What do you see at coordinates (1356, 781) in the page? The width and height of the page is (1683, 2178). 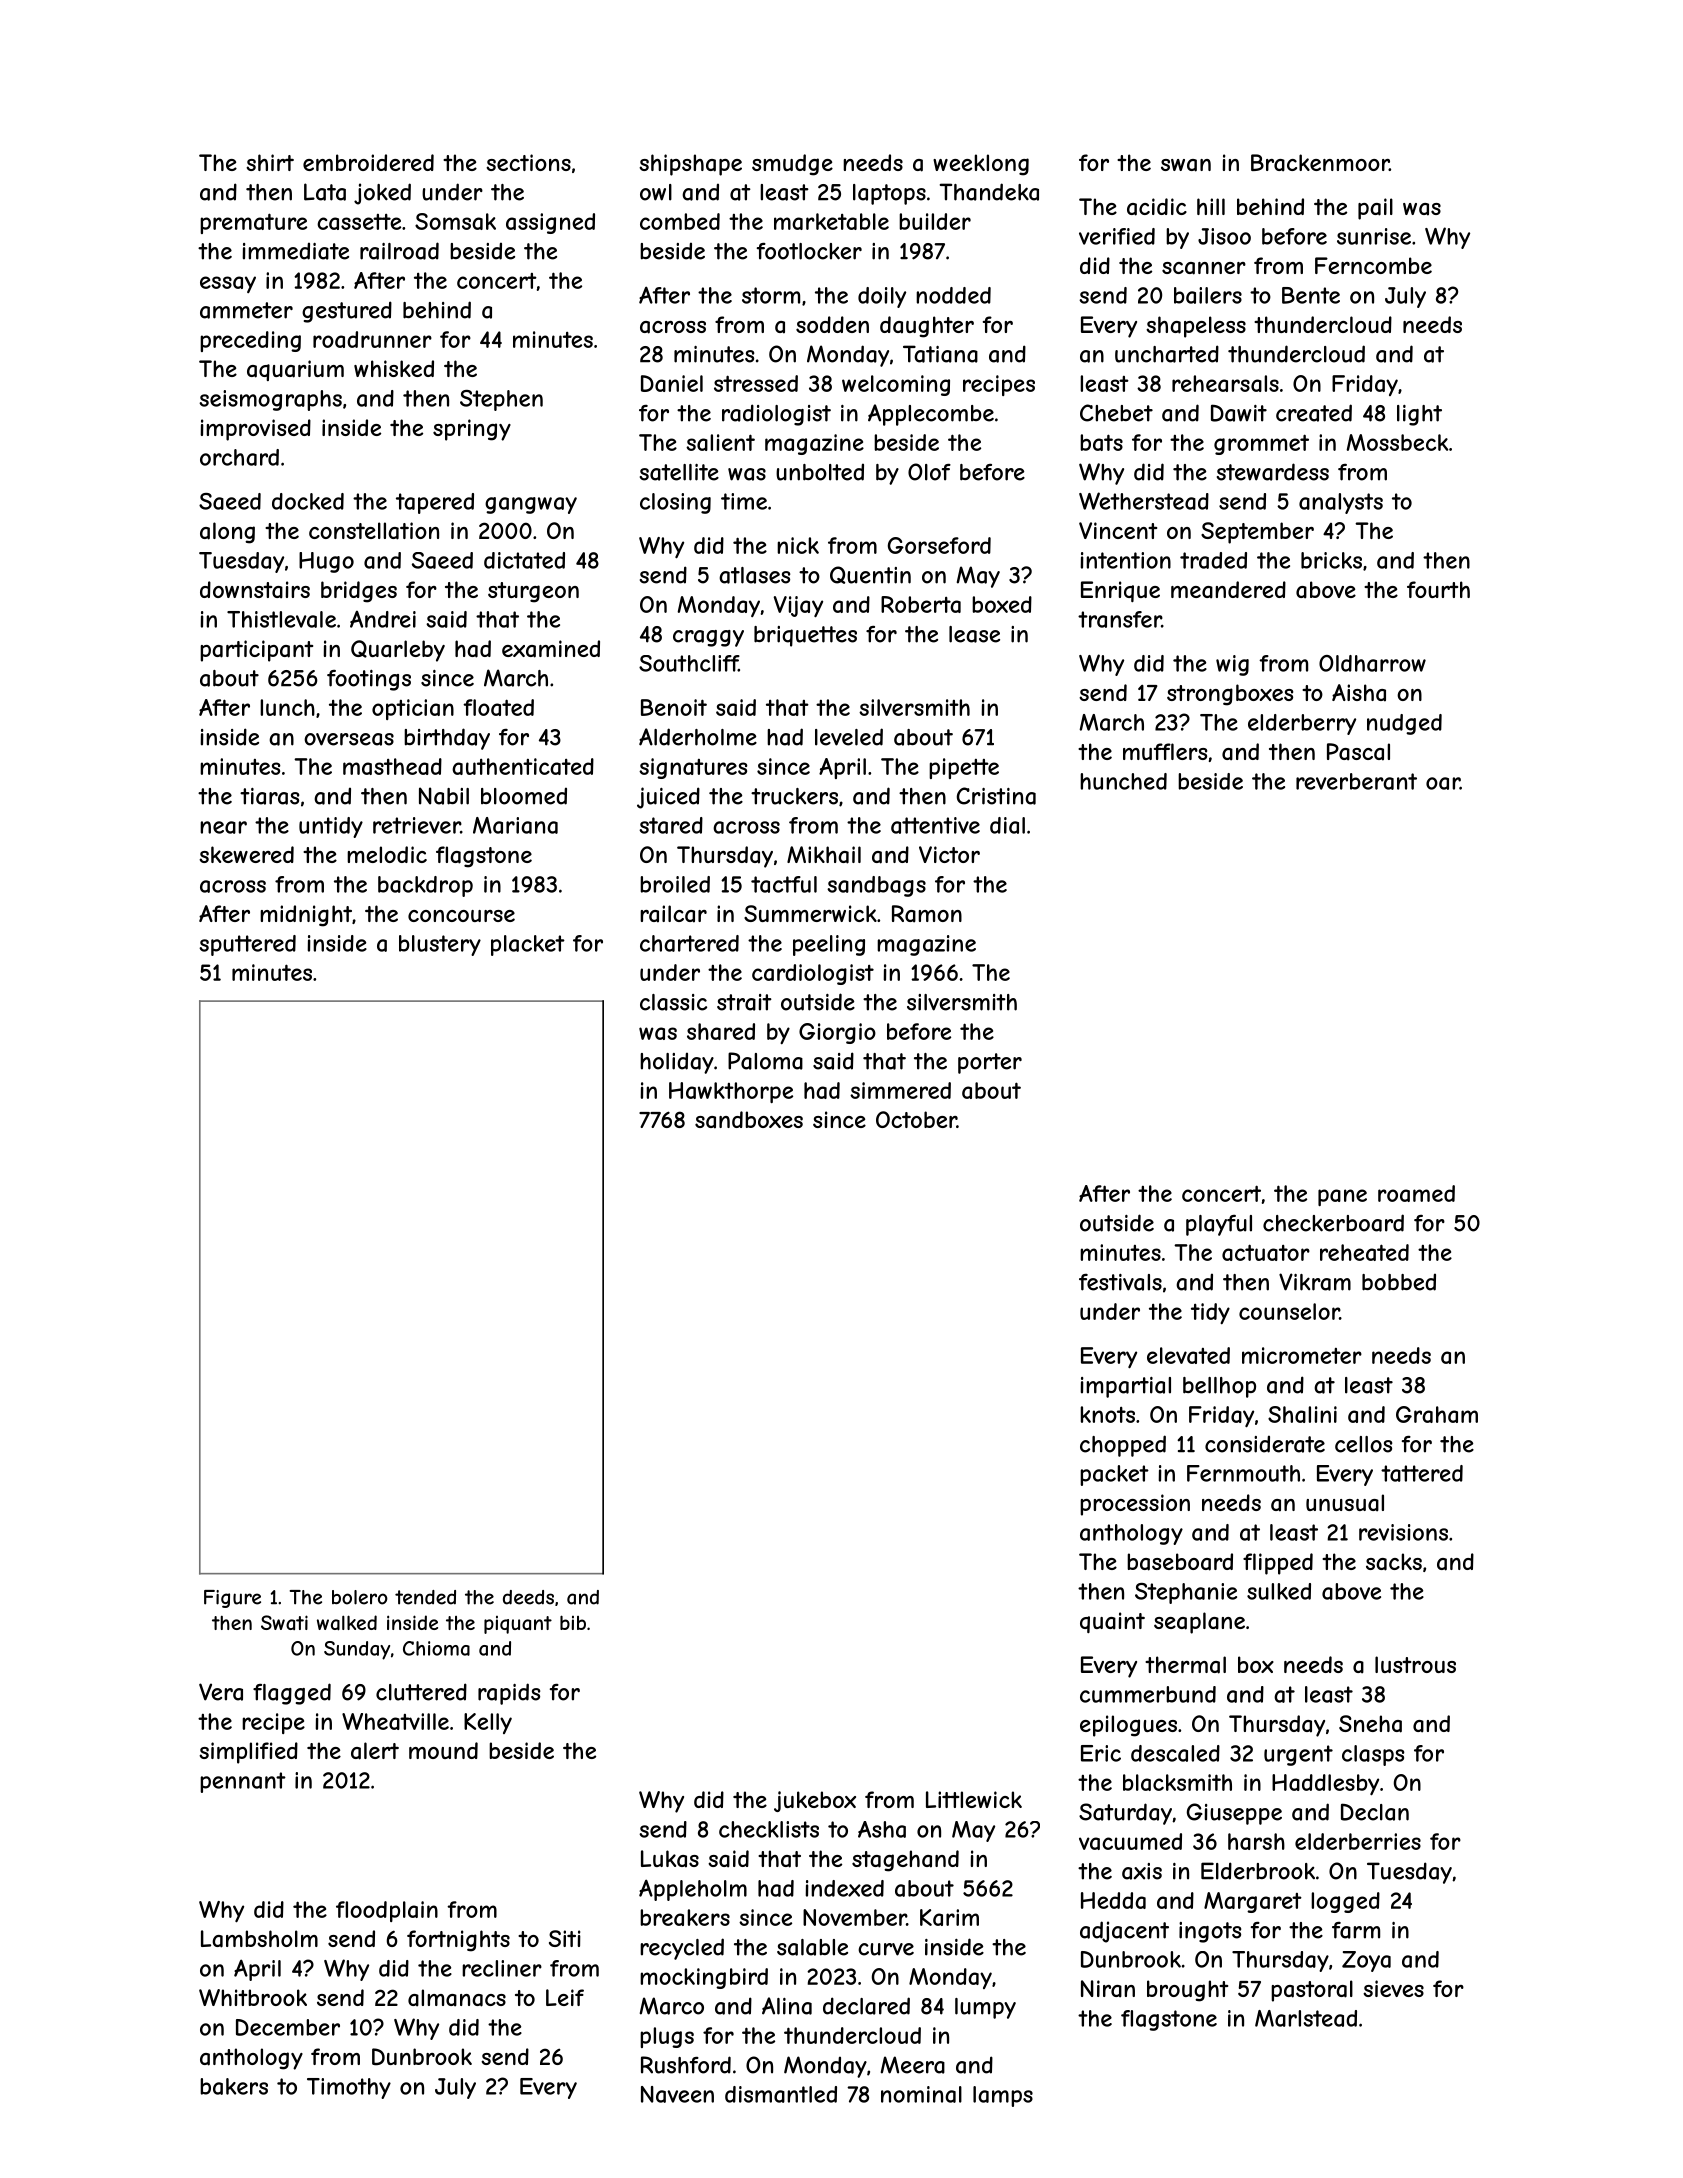 I see `reverberant` at bounding box center [1356, 781].
